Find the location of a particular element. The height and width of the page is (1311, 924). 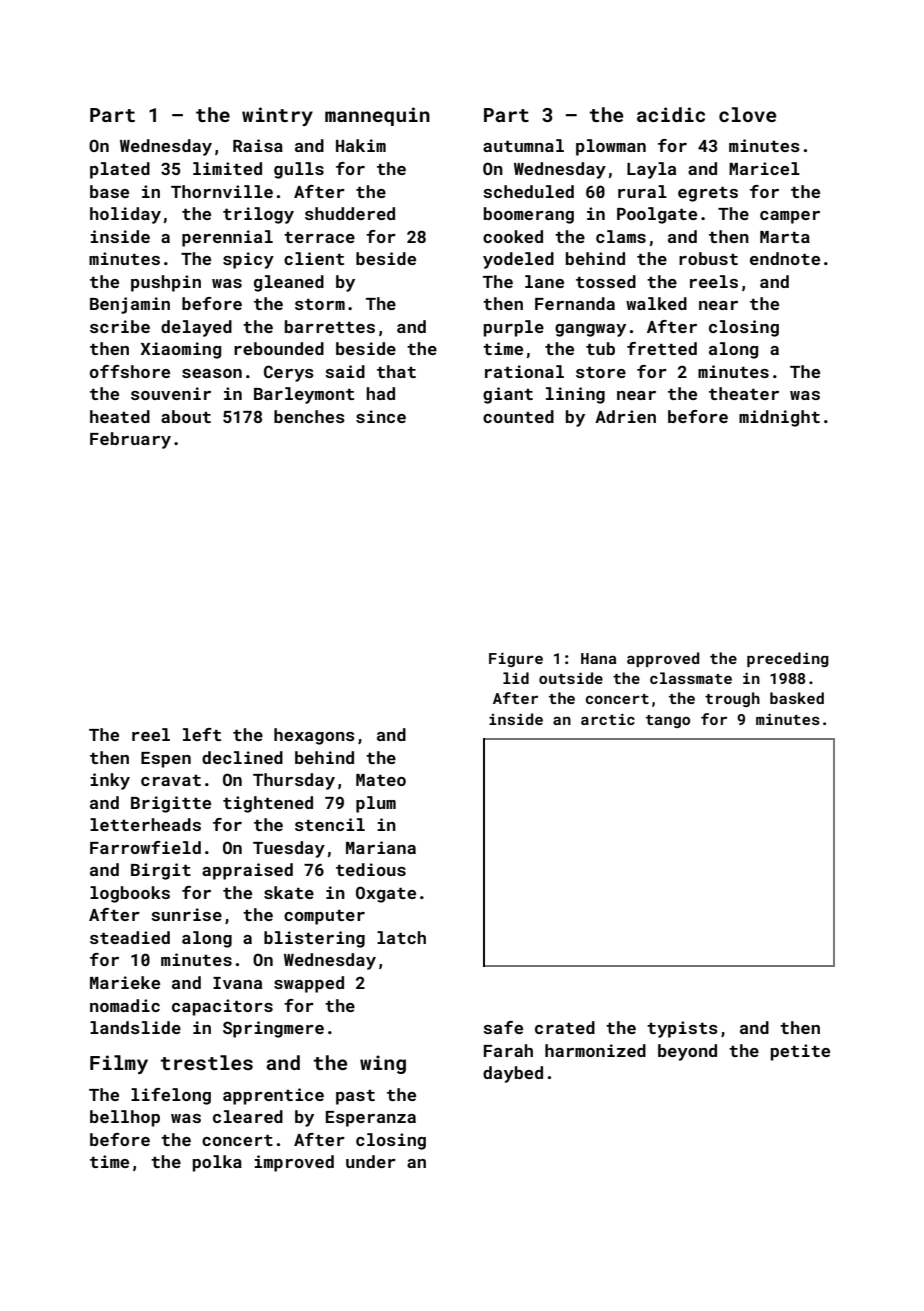

skate is located at coordinates (289, 892).
